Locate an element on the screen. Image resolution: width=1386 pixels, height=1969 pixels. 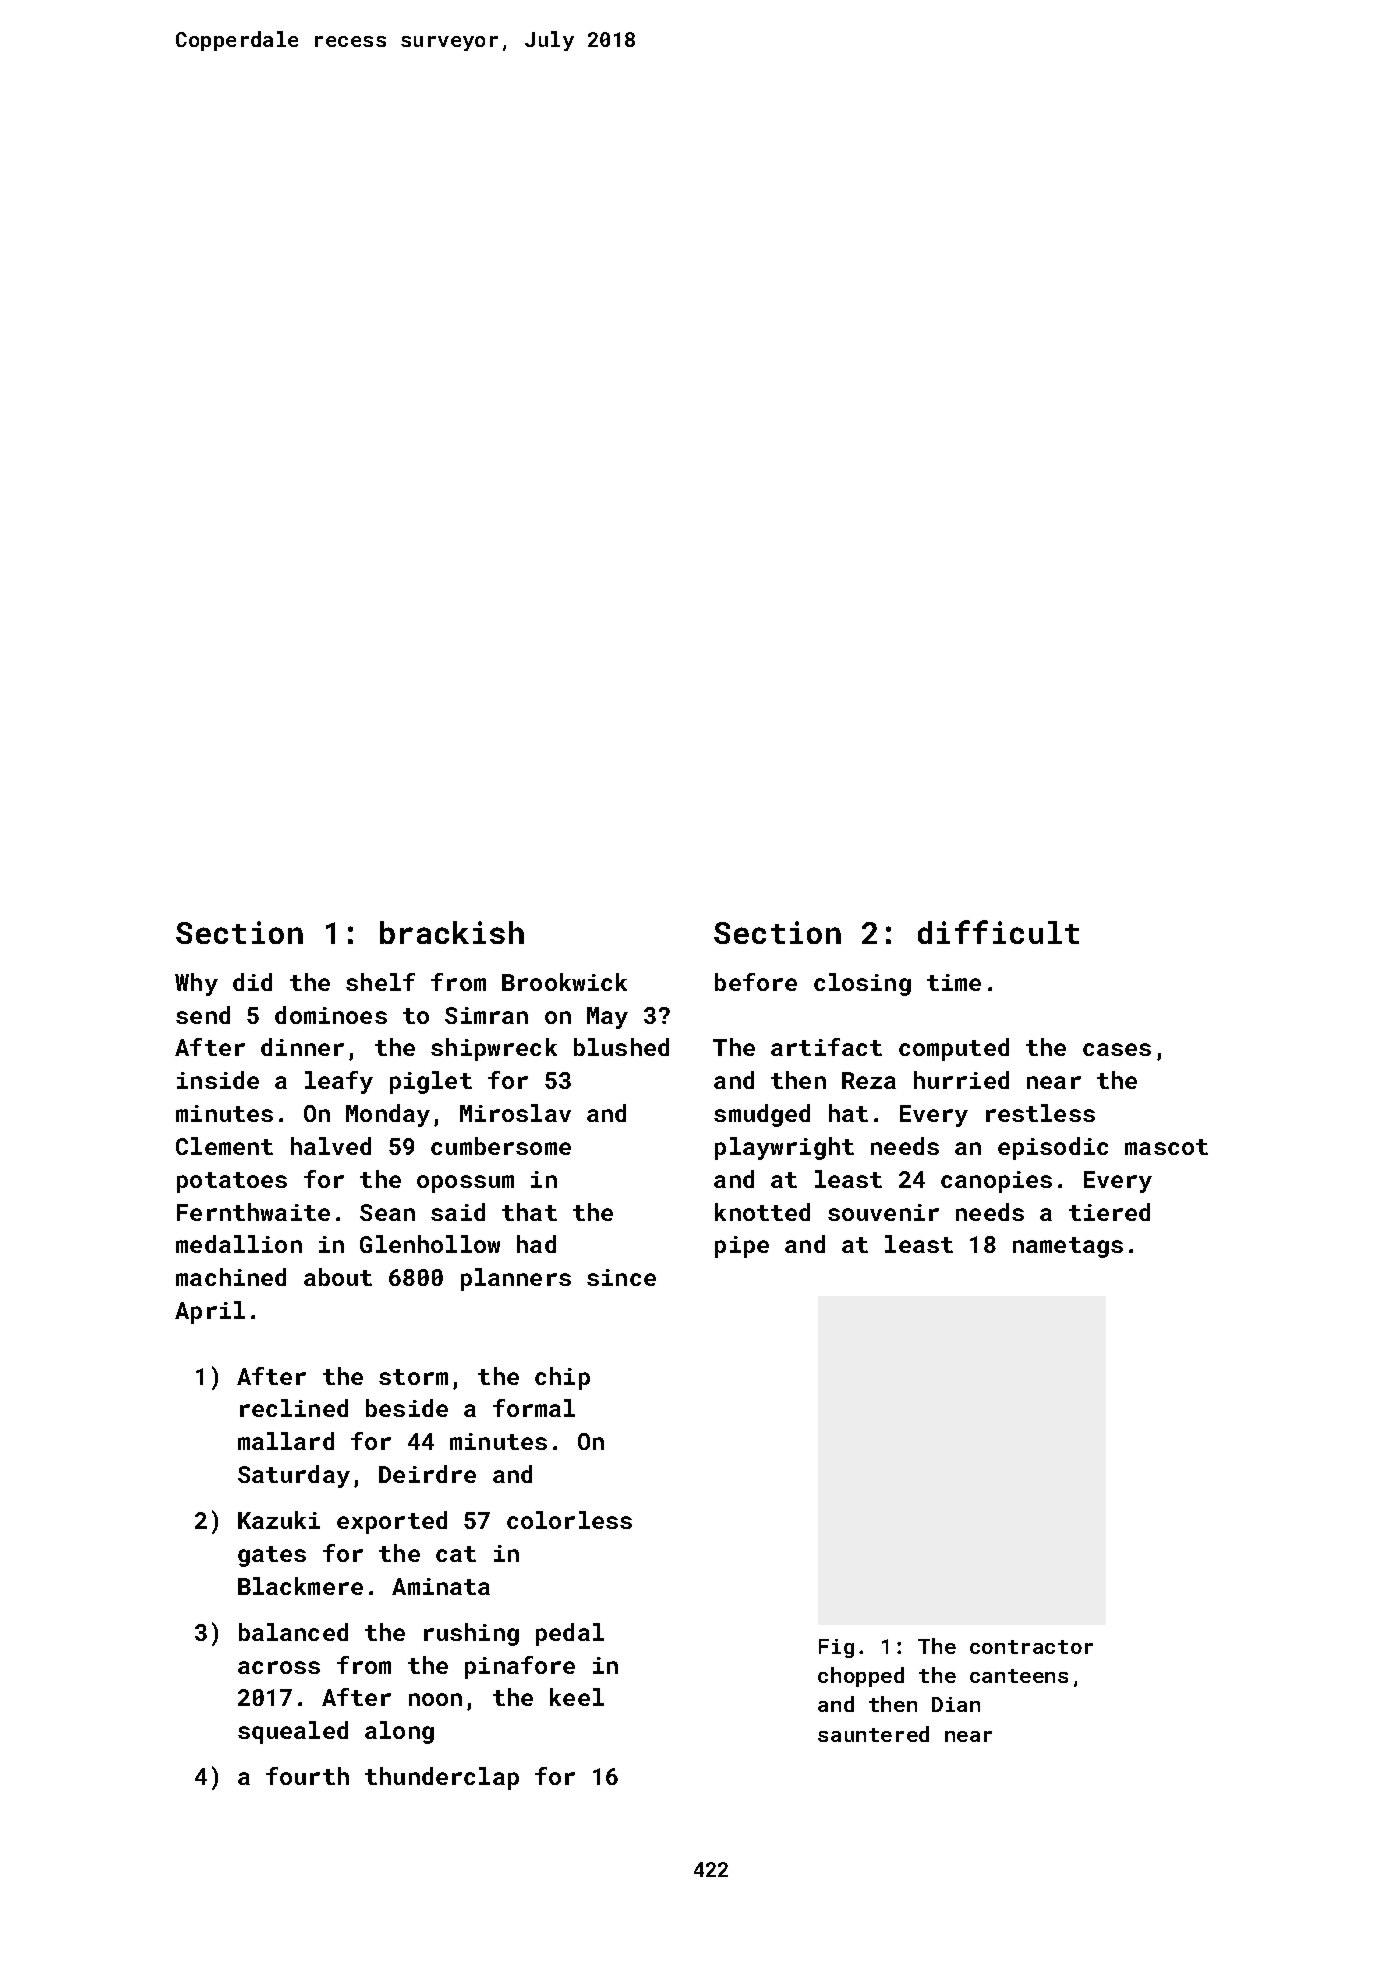
cases is located at coordinates (1117, 1049).
